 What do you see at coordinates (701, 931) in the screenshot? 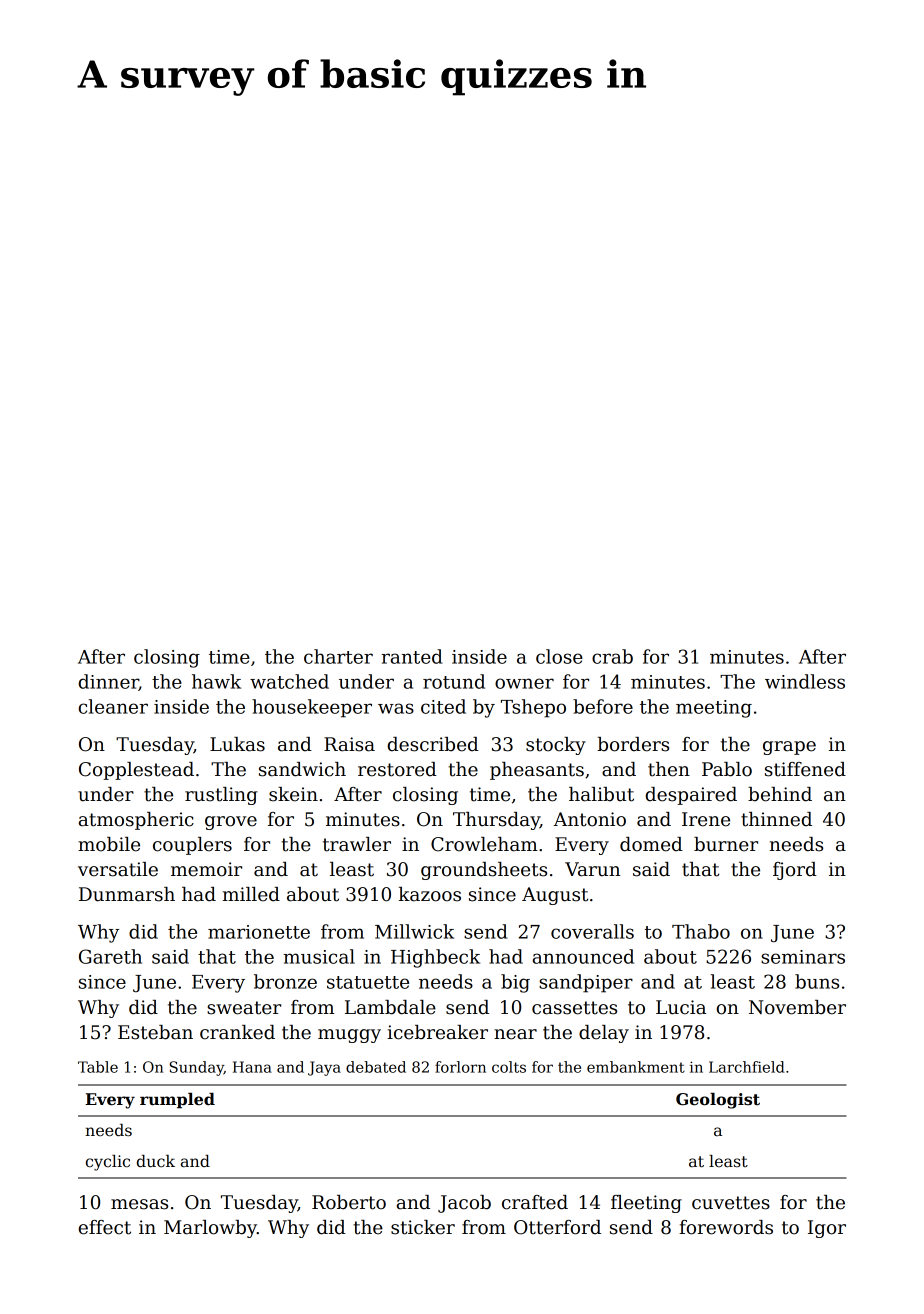
I see `Thabo` at bounding box center [701, 931].
